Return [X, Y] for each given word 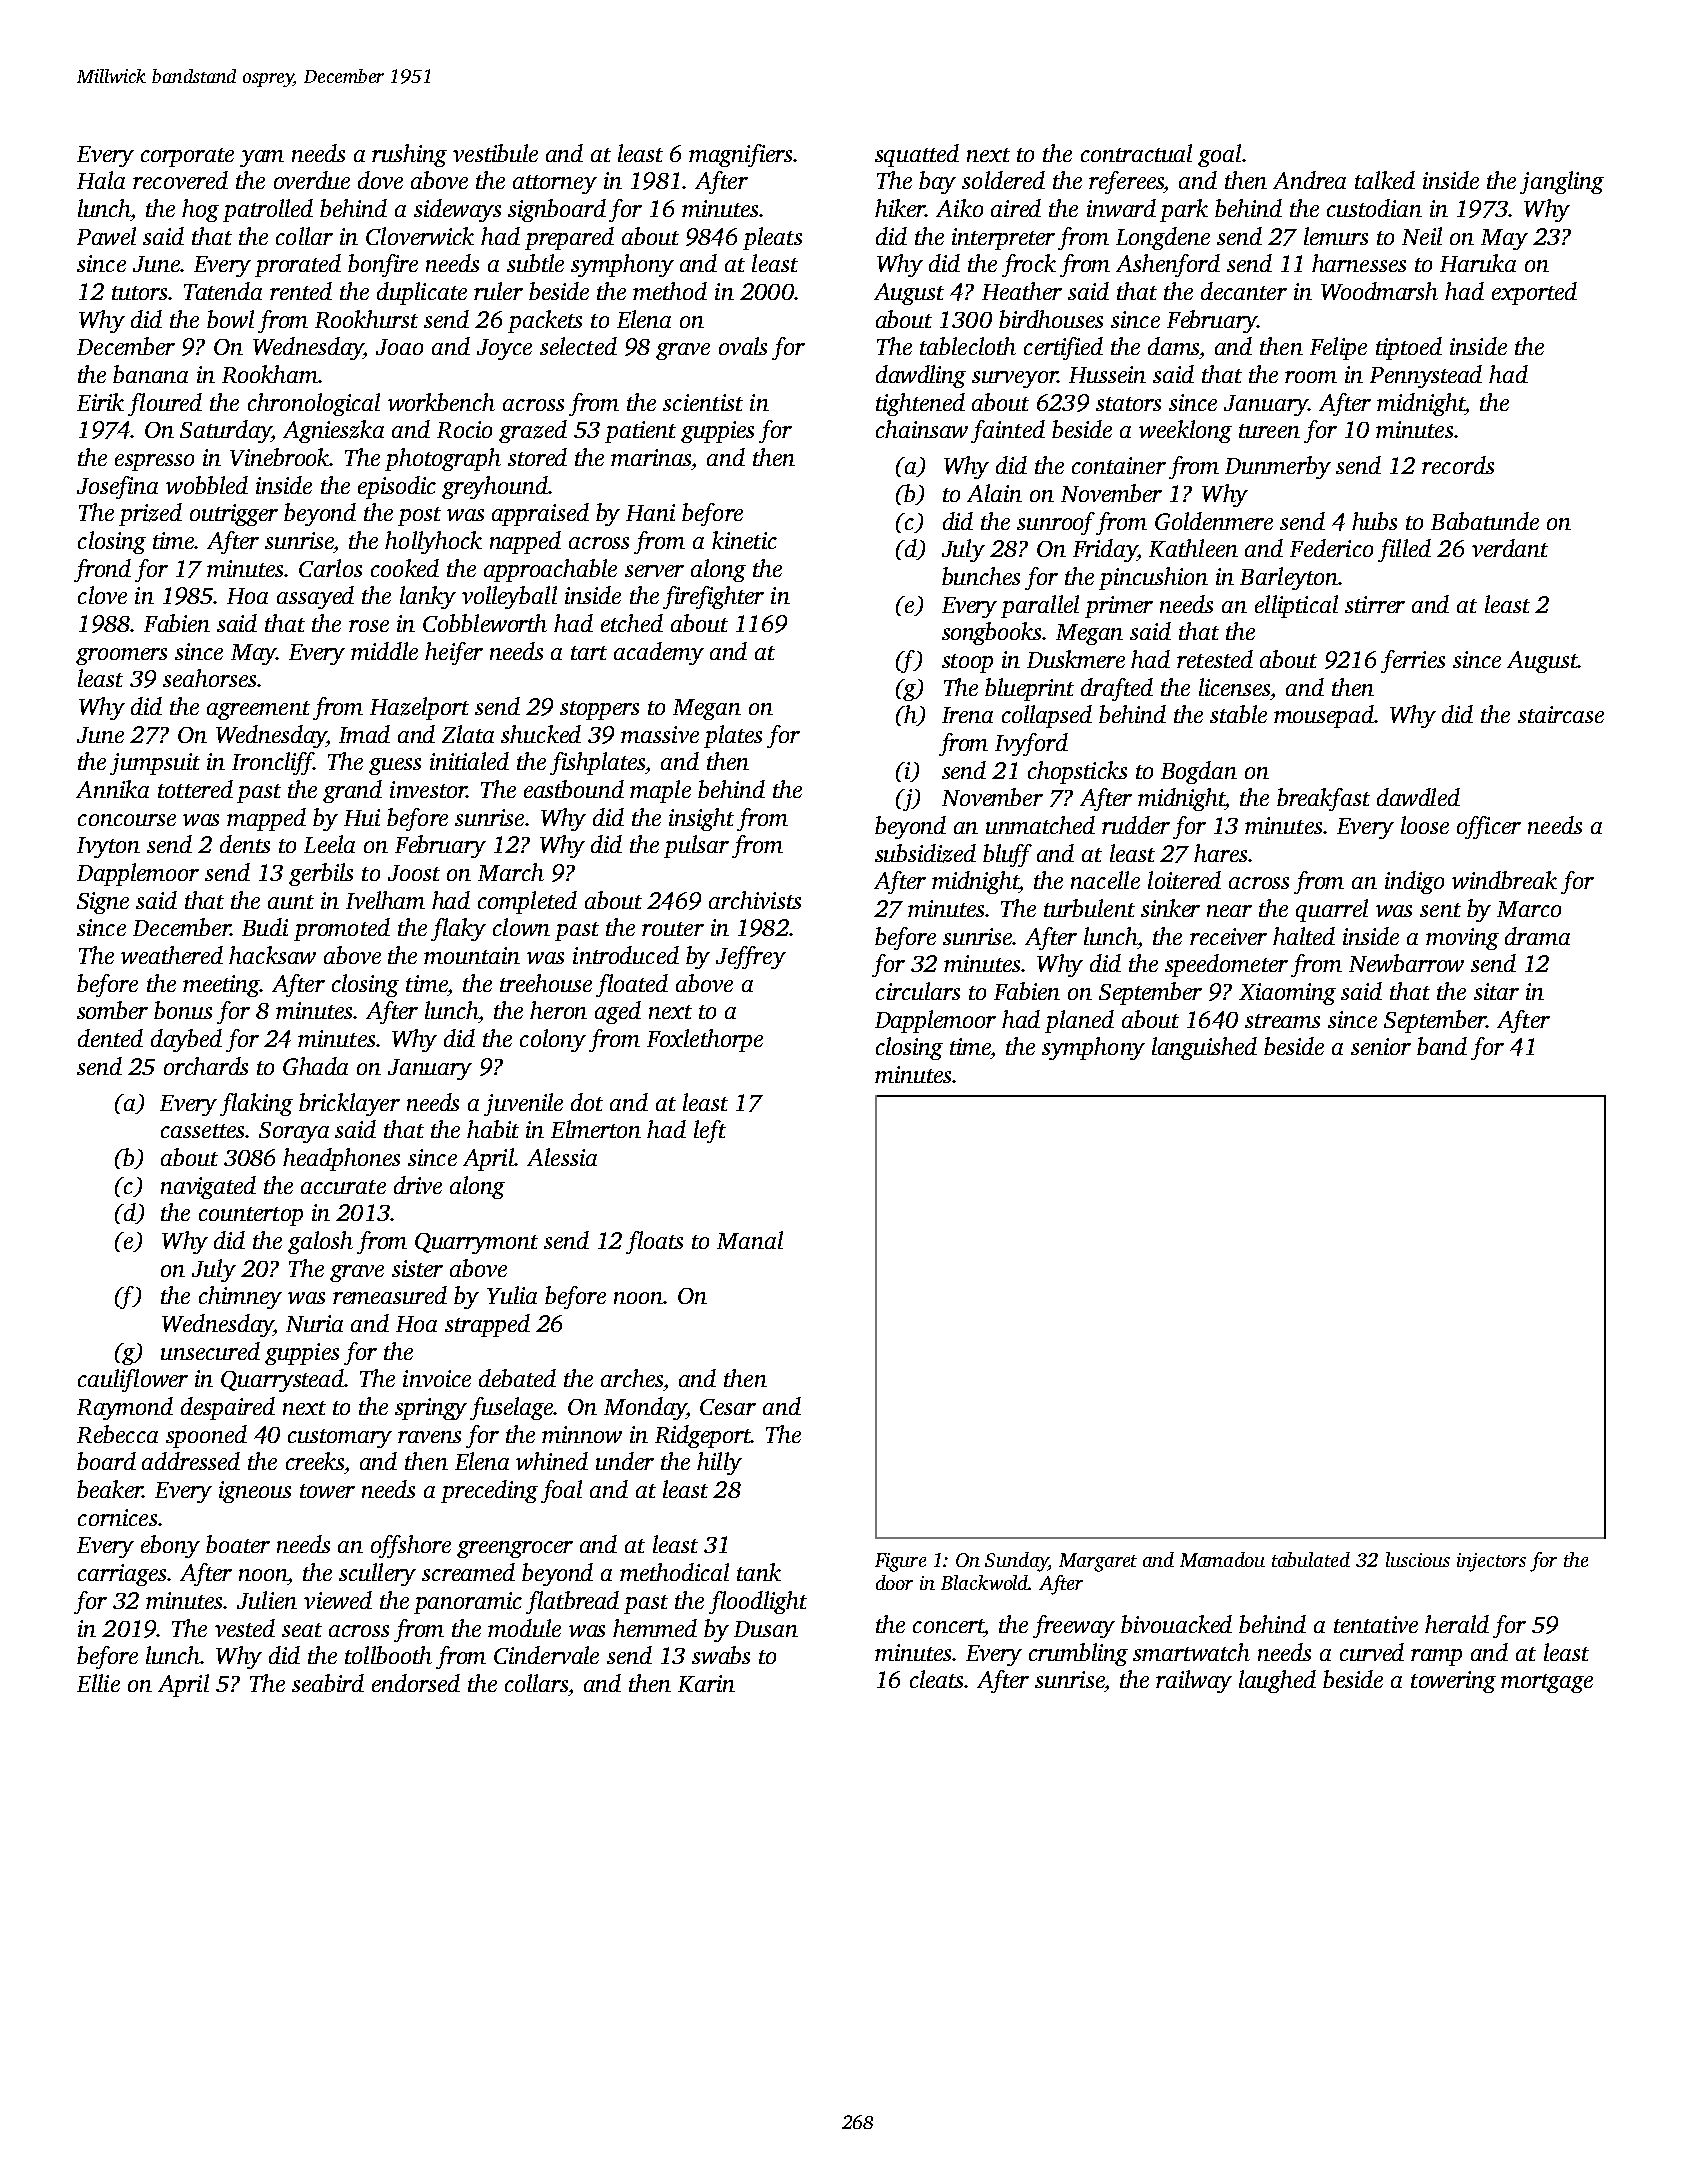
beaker [110, 1489]
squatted [917, 155]
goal [1219, 155]
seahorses [209, 678]
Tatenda [223, 291]
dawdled [1418, 797]
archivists [755, 900]
